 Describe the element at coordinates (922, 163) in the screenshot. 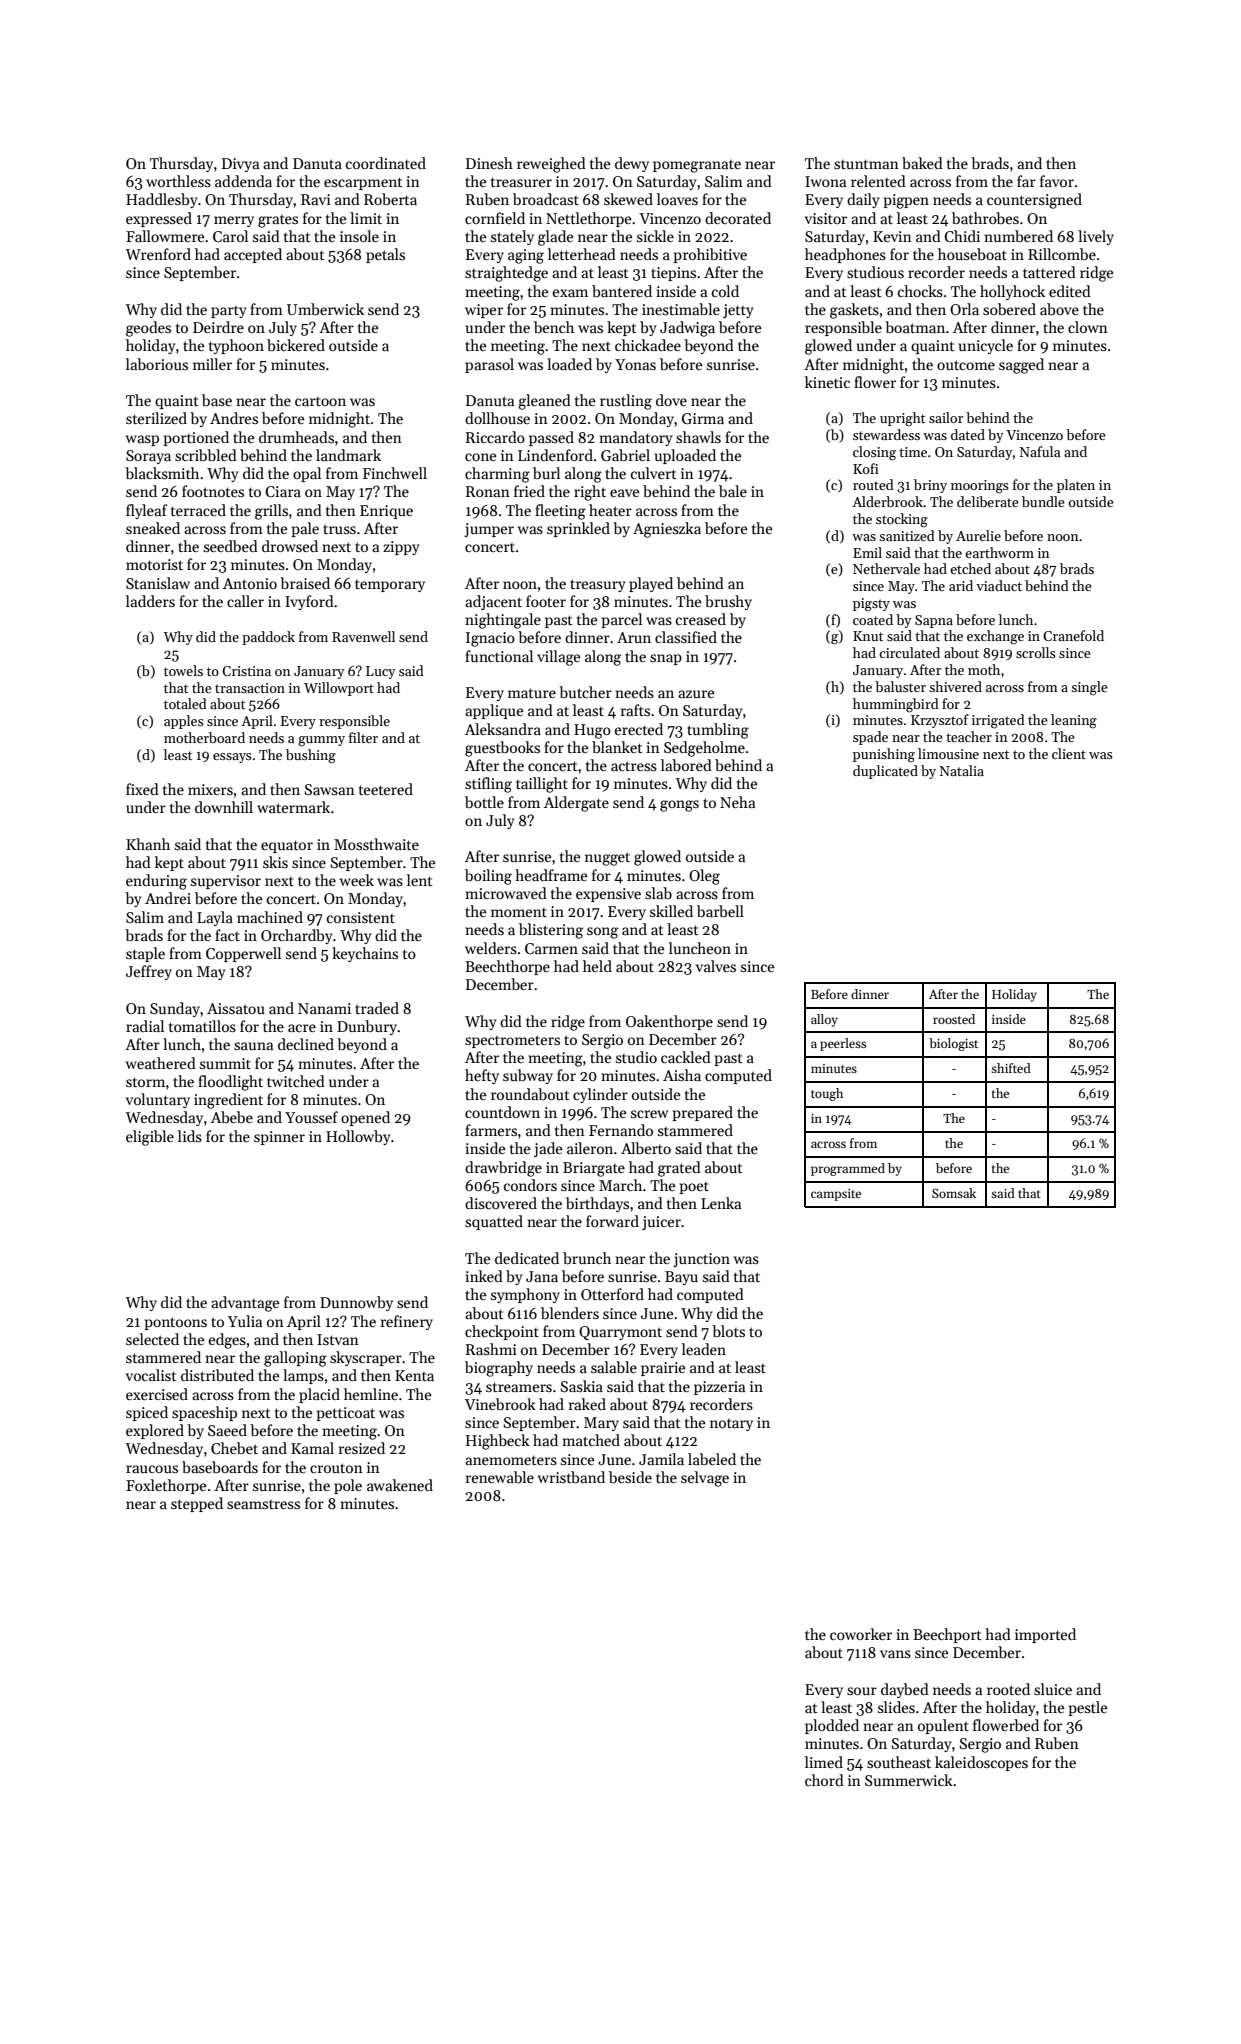

I see `baked` at that location.
